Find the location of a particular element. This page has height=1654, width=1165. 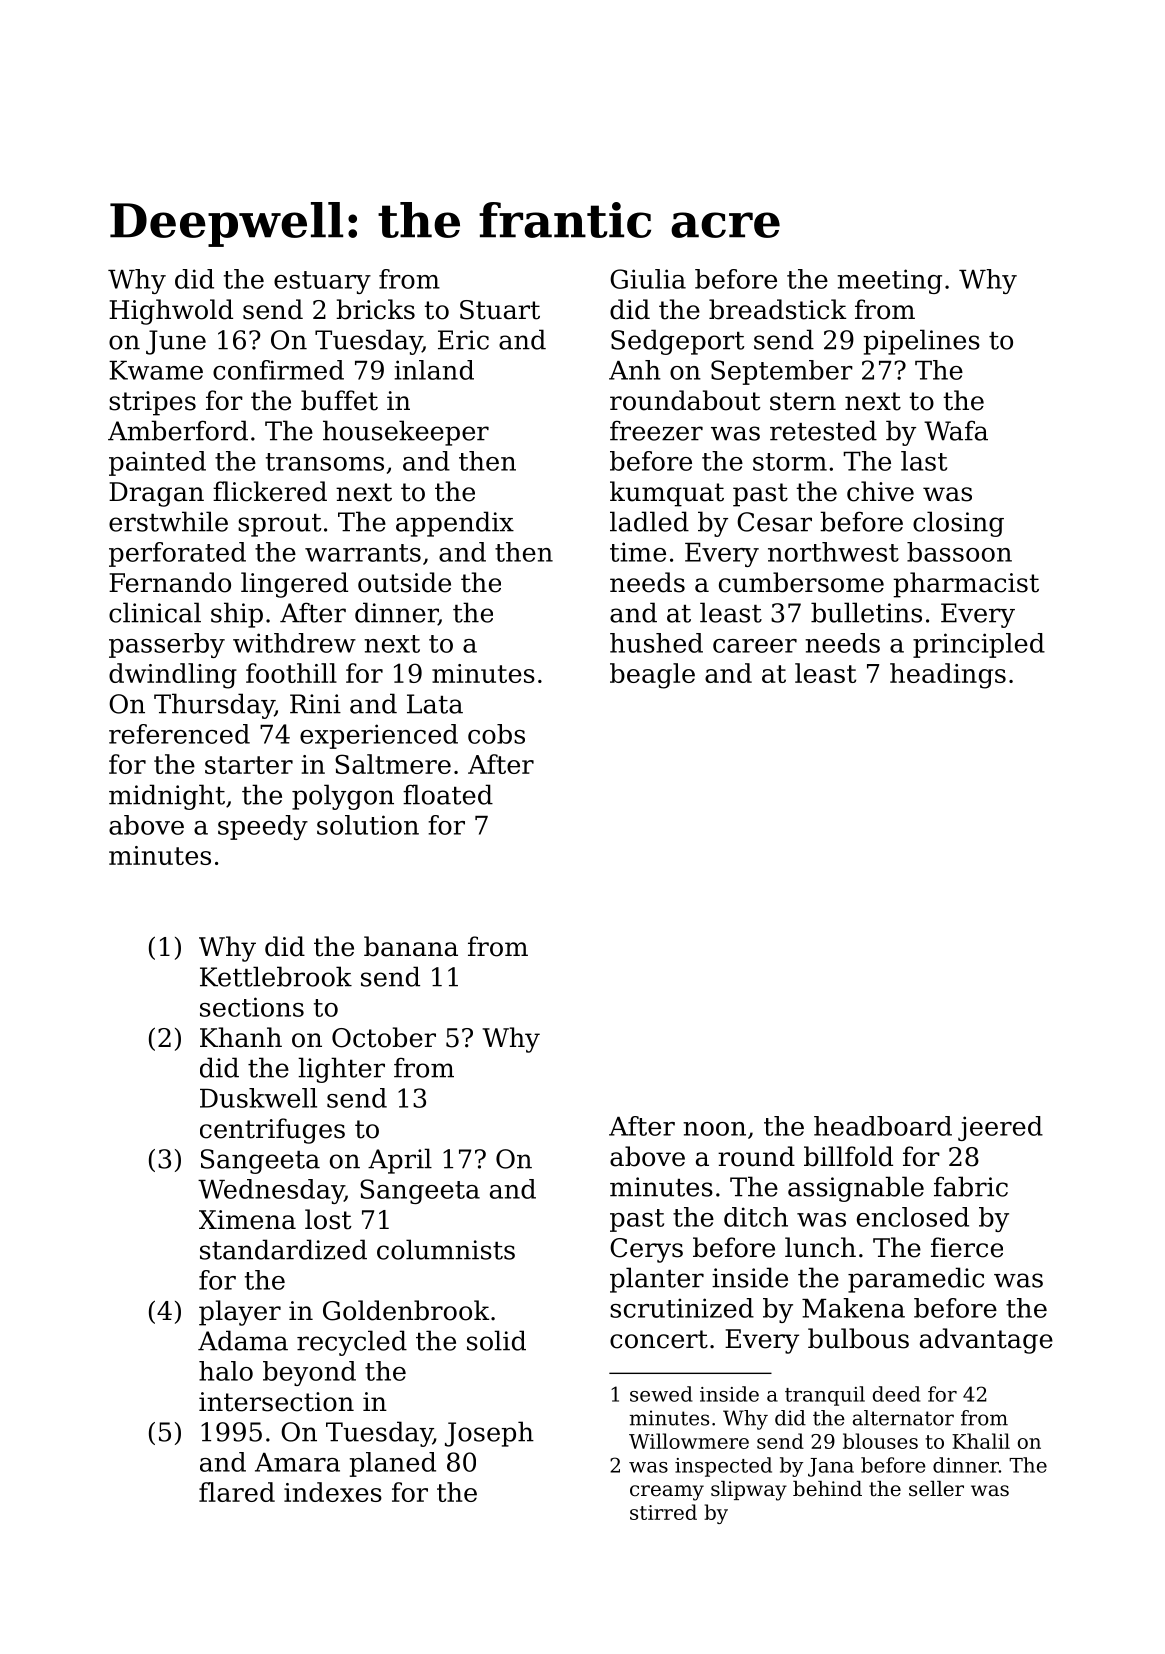

creamy is located at coordinates (667, 1493).
